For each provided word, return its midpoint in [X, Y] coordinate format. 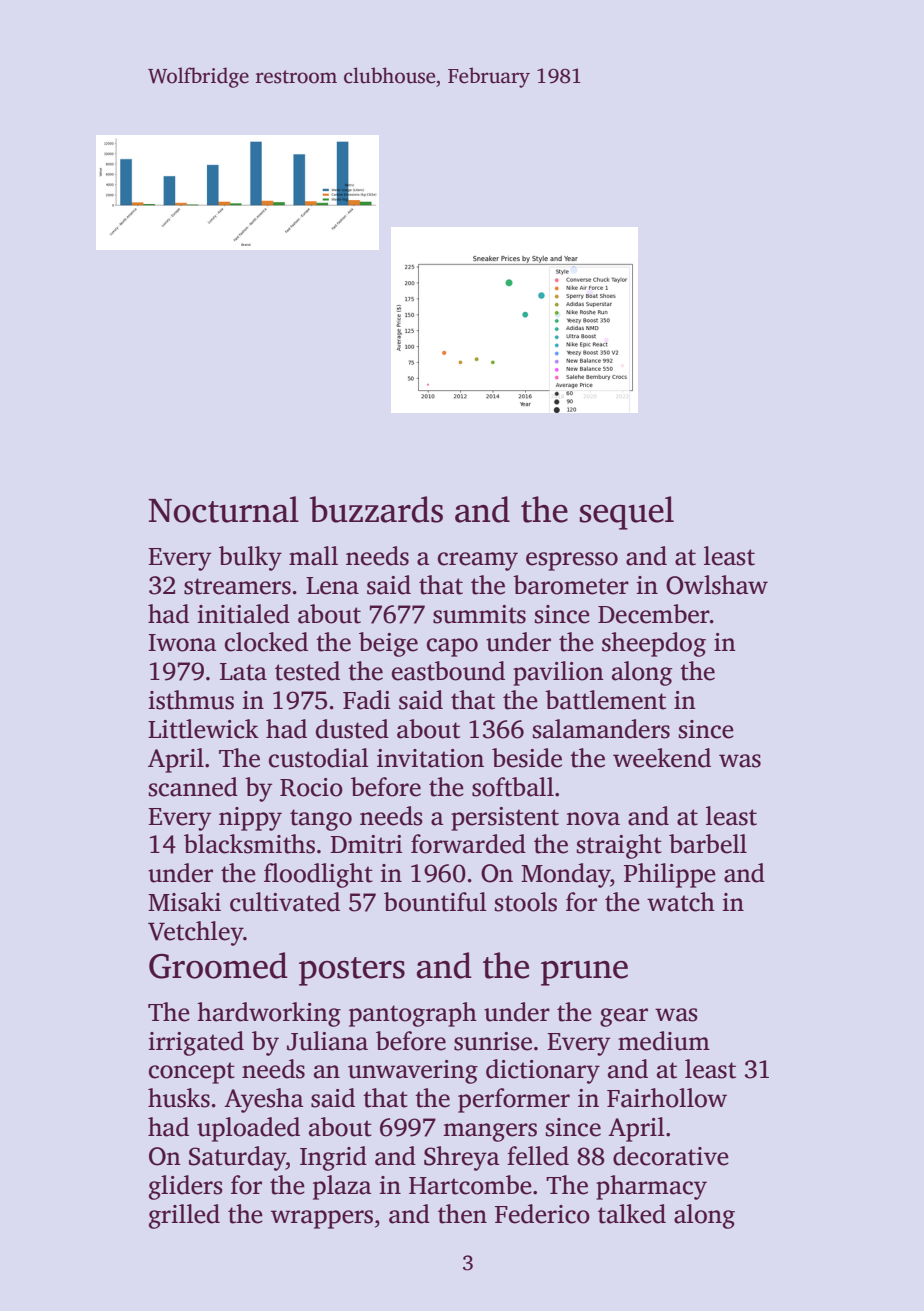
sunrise [493, 1041]
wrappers [322, 1219]
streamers [237, 586]
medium [664, 1041]
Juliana [327, 1041]
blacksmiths [249, 844]
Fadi [366, 700]
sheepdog [654, 644]
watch [681, 902]
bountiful [435, 902]
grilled [184, 1216]
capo [452, 647]
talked [632, 1214]
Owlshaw [717, 585]
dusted [352, 729]
